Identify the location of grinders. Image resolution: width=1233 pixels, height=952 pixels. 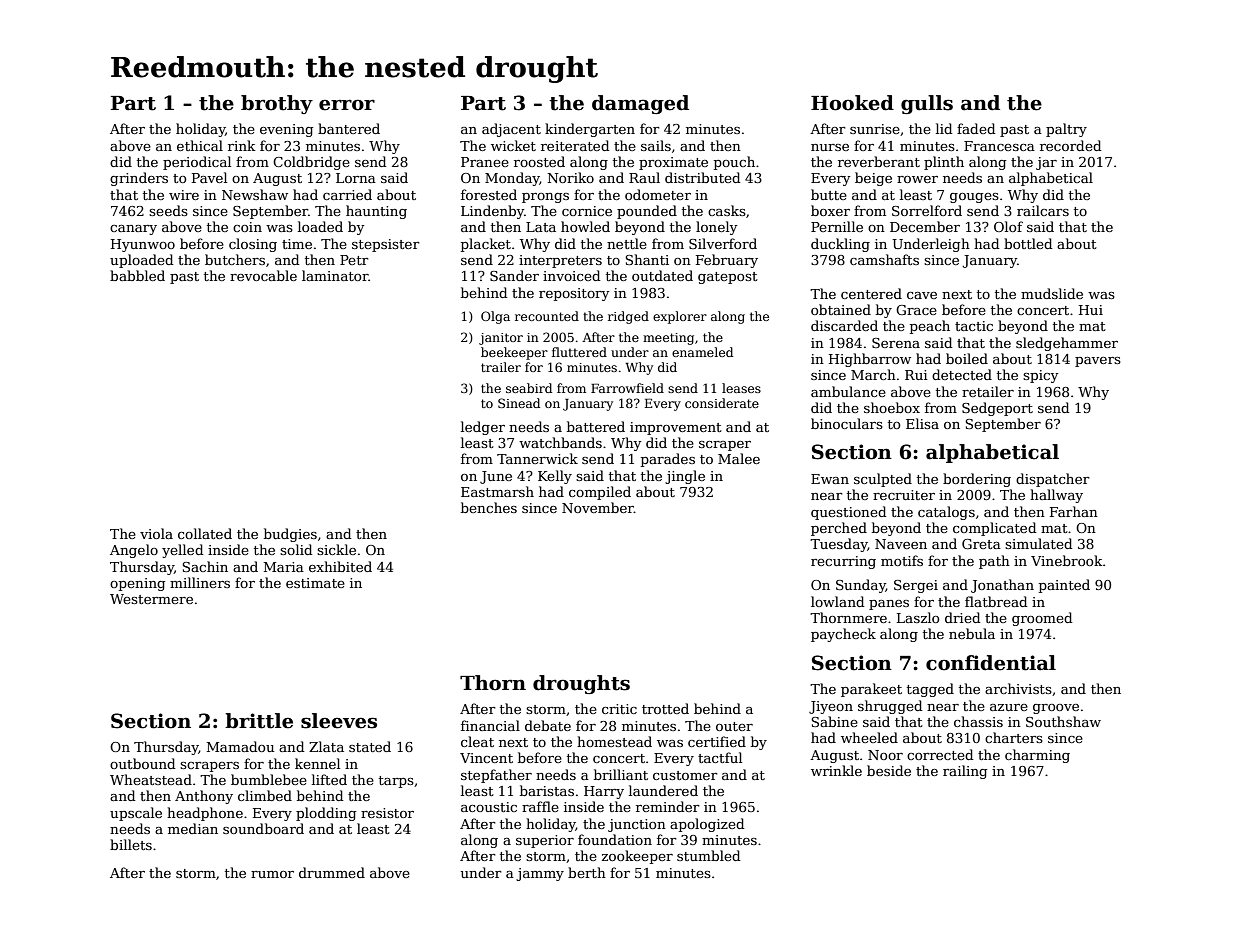
(139, 179).
